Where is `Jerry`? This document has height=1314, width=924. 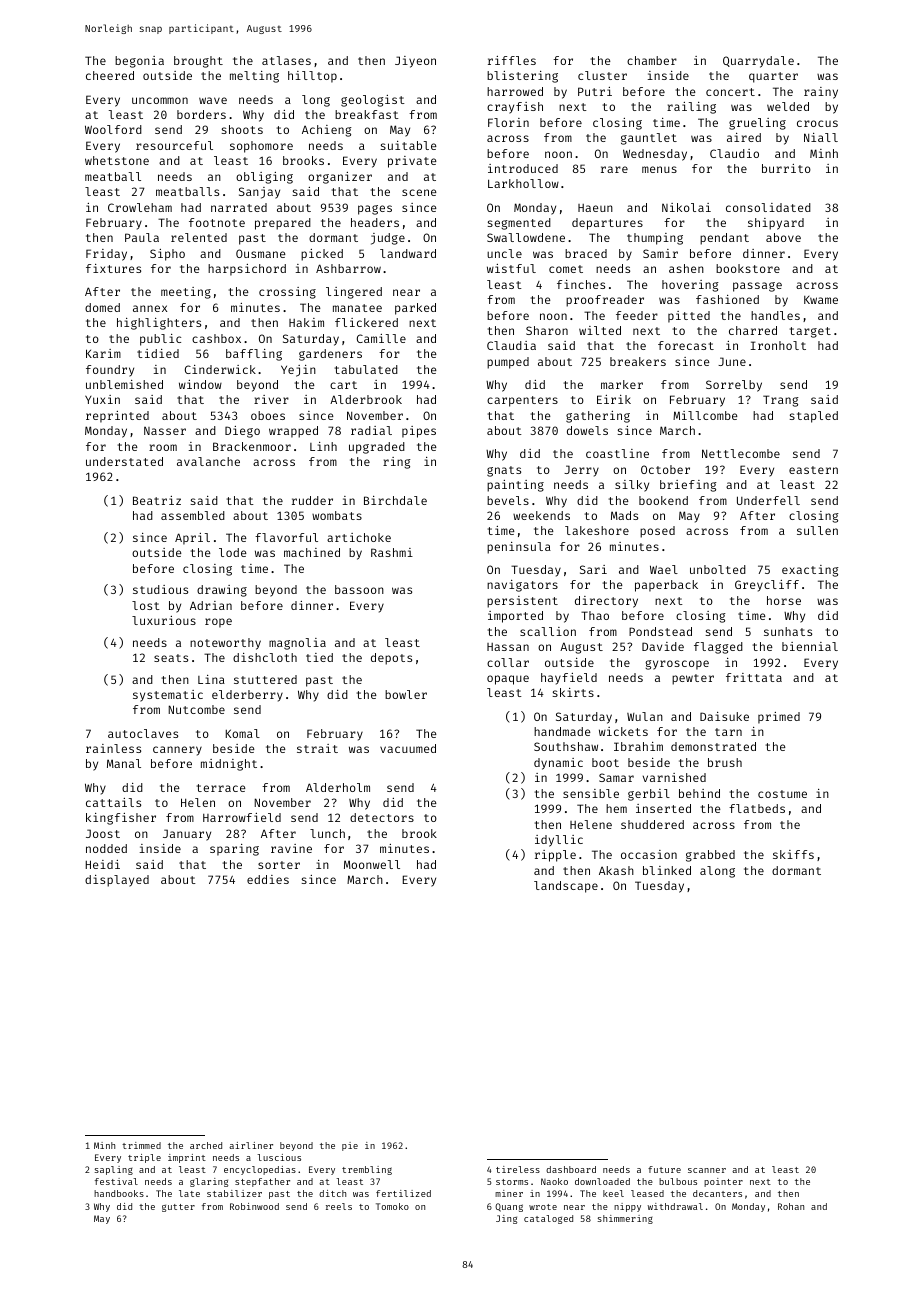
Jerry is located at coordinates (581, 471).
